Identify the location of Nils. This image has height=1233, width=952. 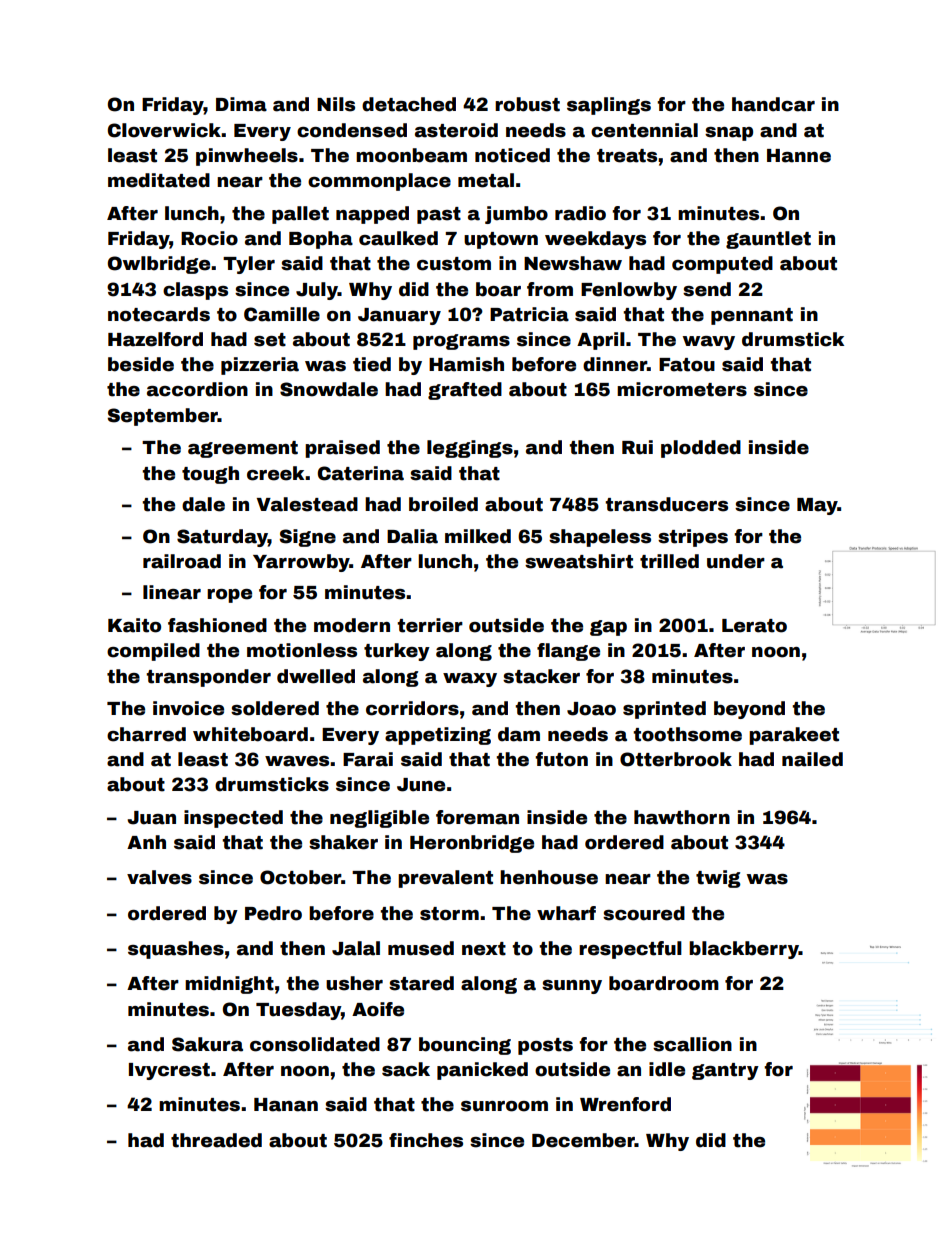
(336, 104).
